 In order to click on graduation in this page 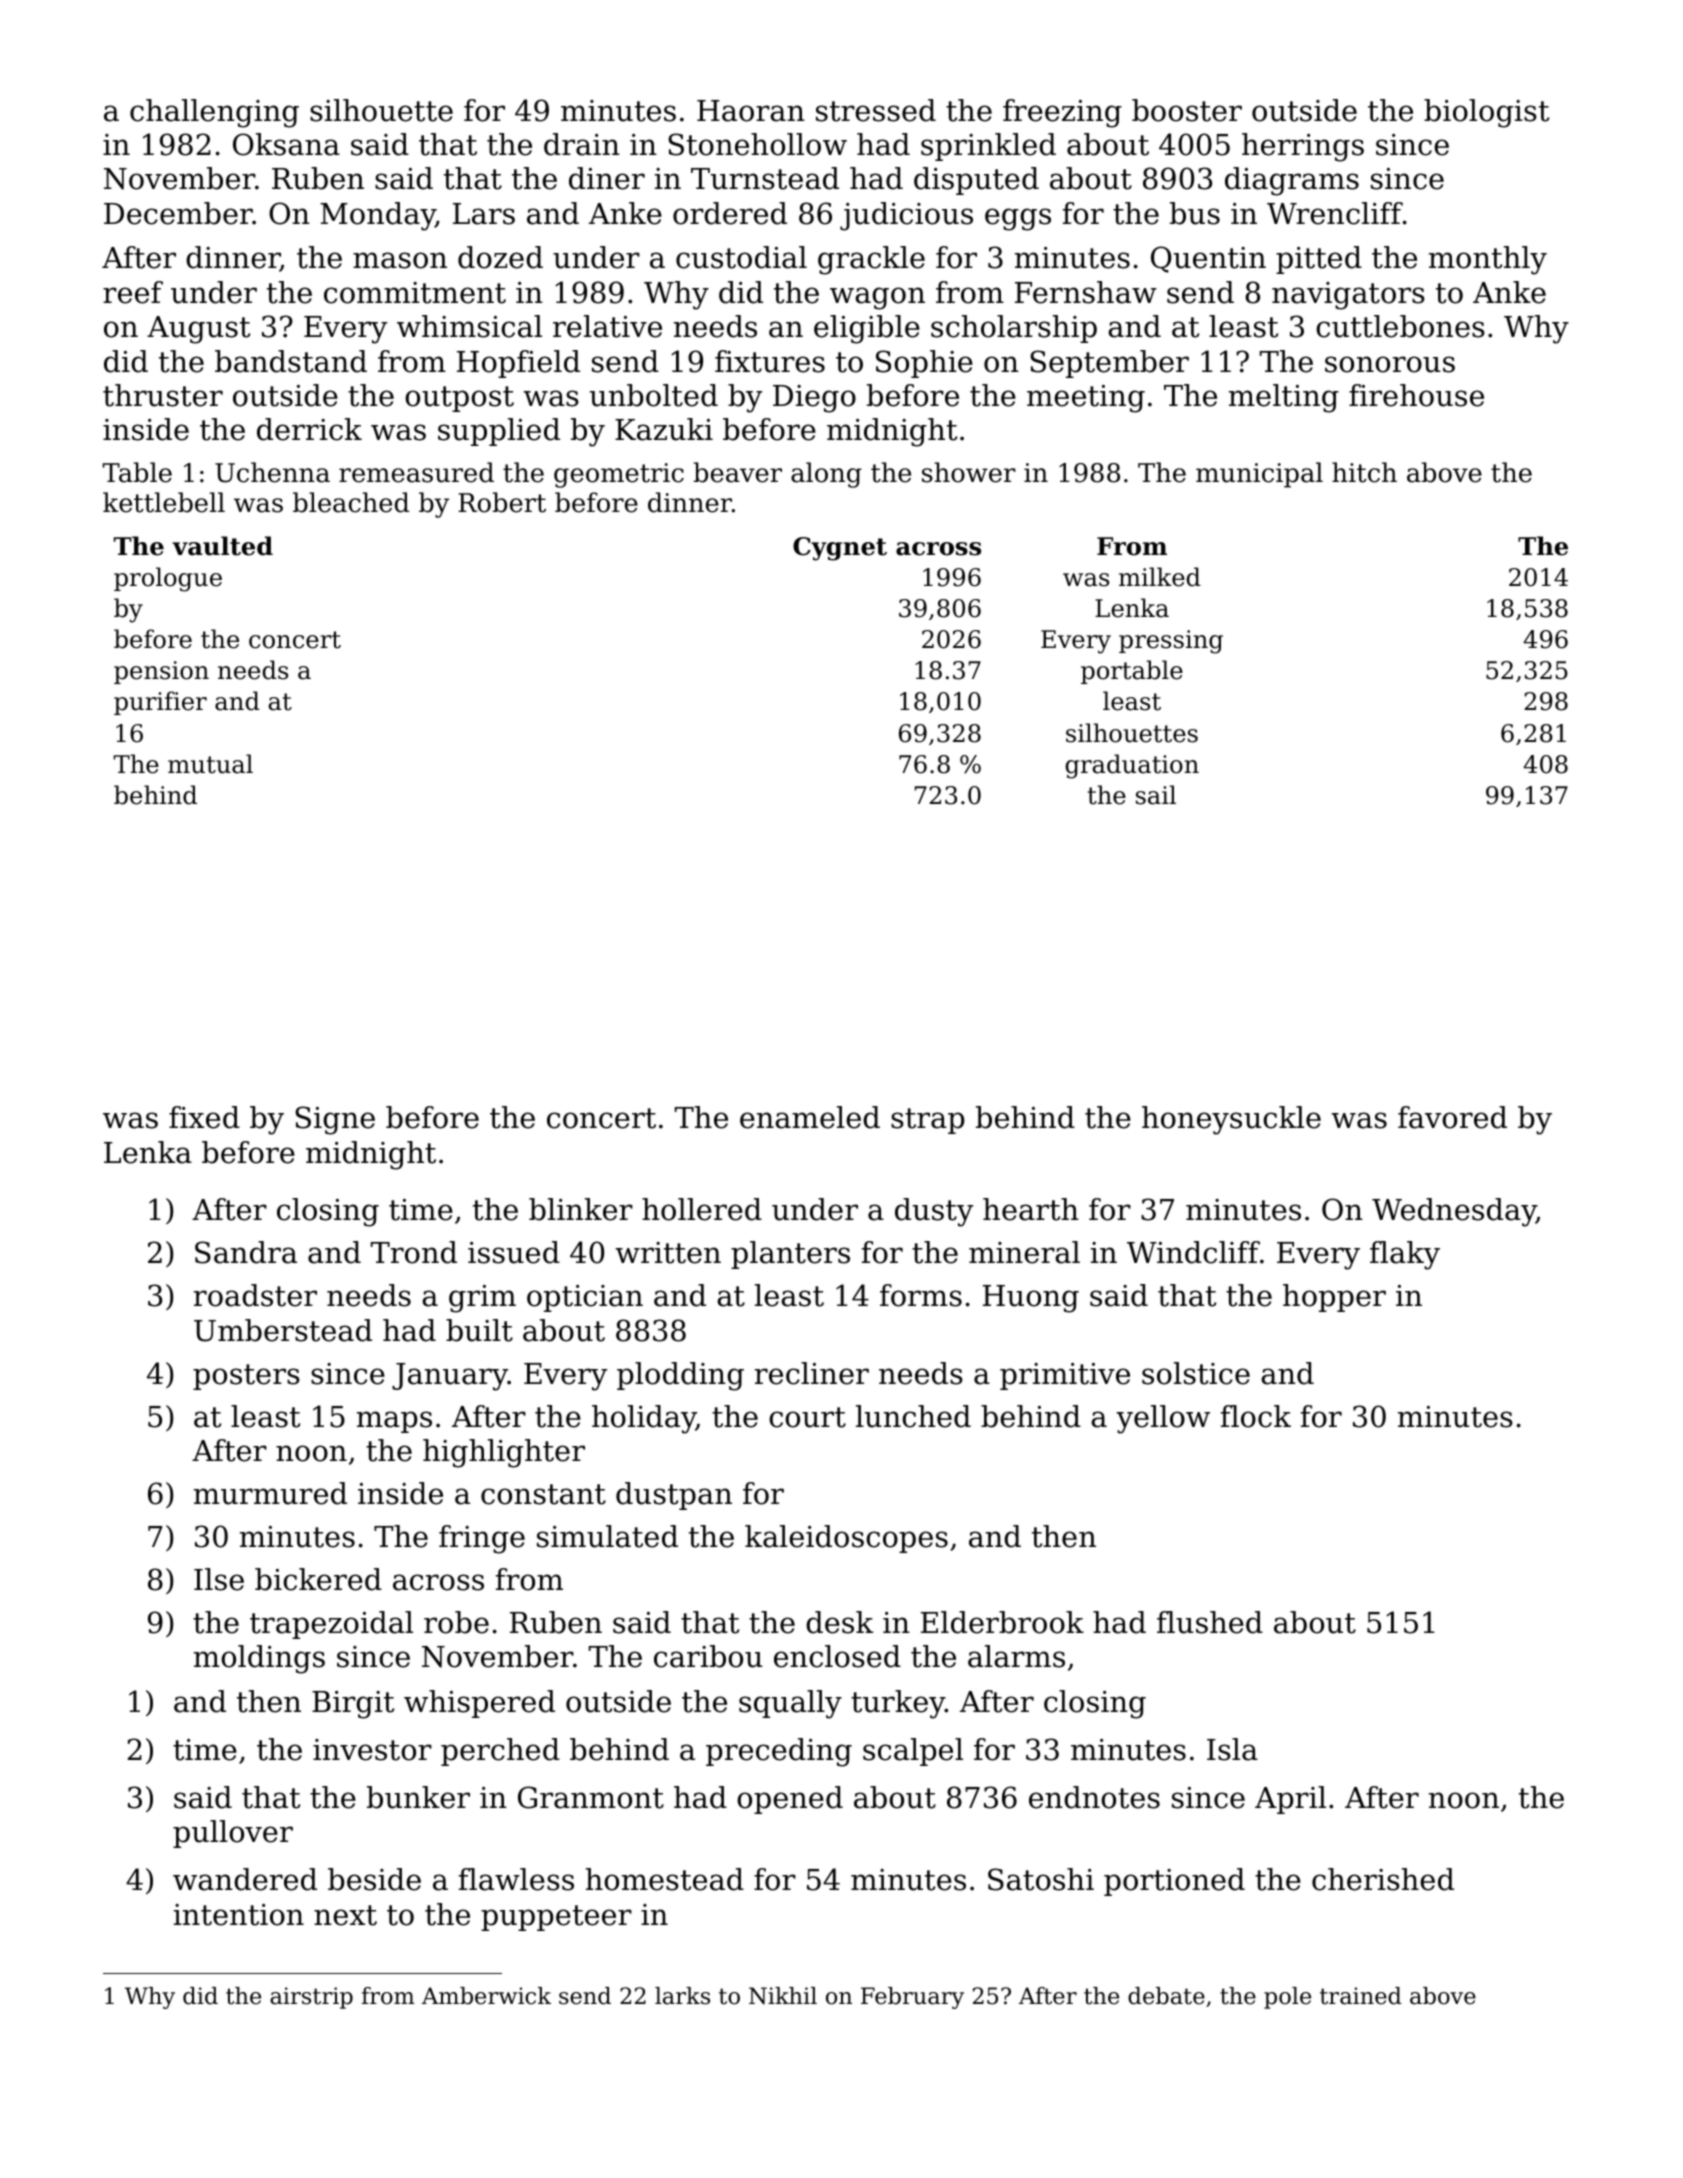, I will do `click(1132, 766)`.
